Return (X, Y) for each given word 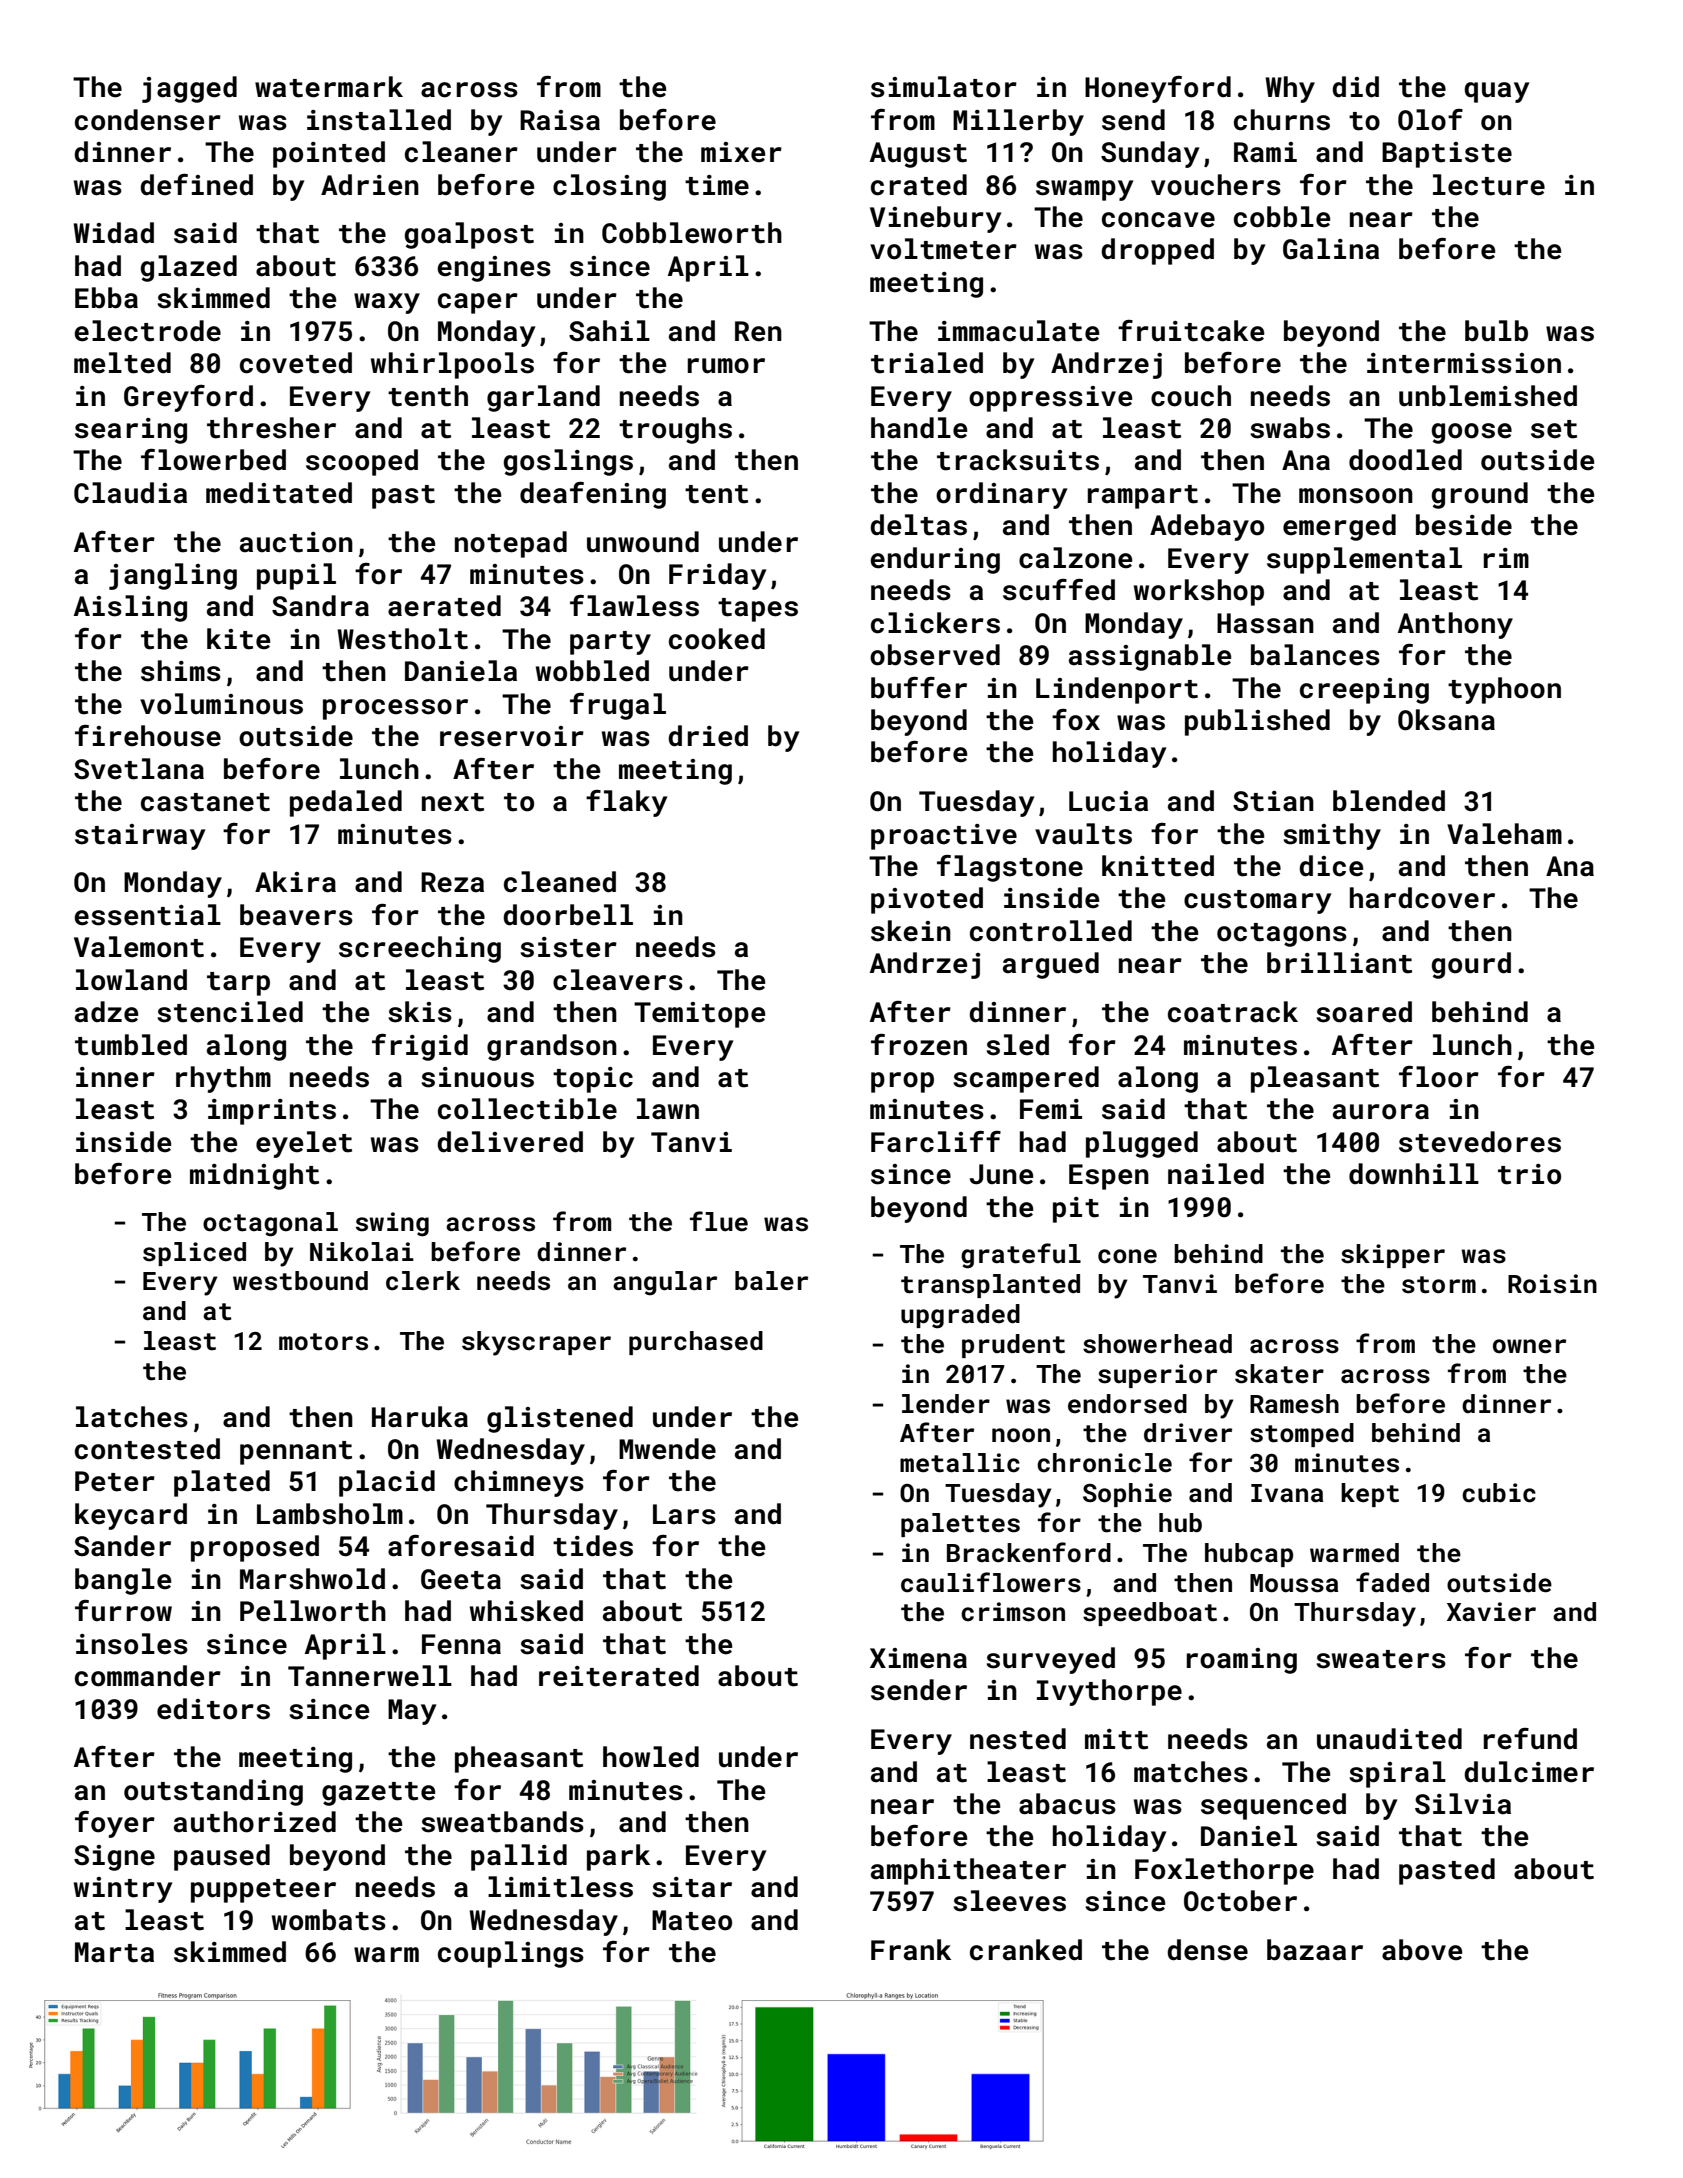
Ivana (1287, 1493)
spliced (194, 1254)
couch (1191, 396)
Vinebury (935, 219)
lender (946, 1404)
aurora (1381, 1112)
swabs (1290, 428)
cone (1127, 1256)
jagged (189, 89)
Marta (114, 1952)
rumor (726, 366)
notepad (511, 544)
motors (323, 1342)
